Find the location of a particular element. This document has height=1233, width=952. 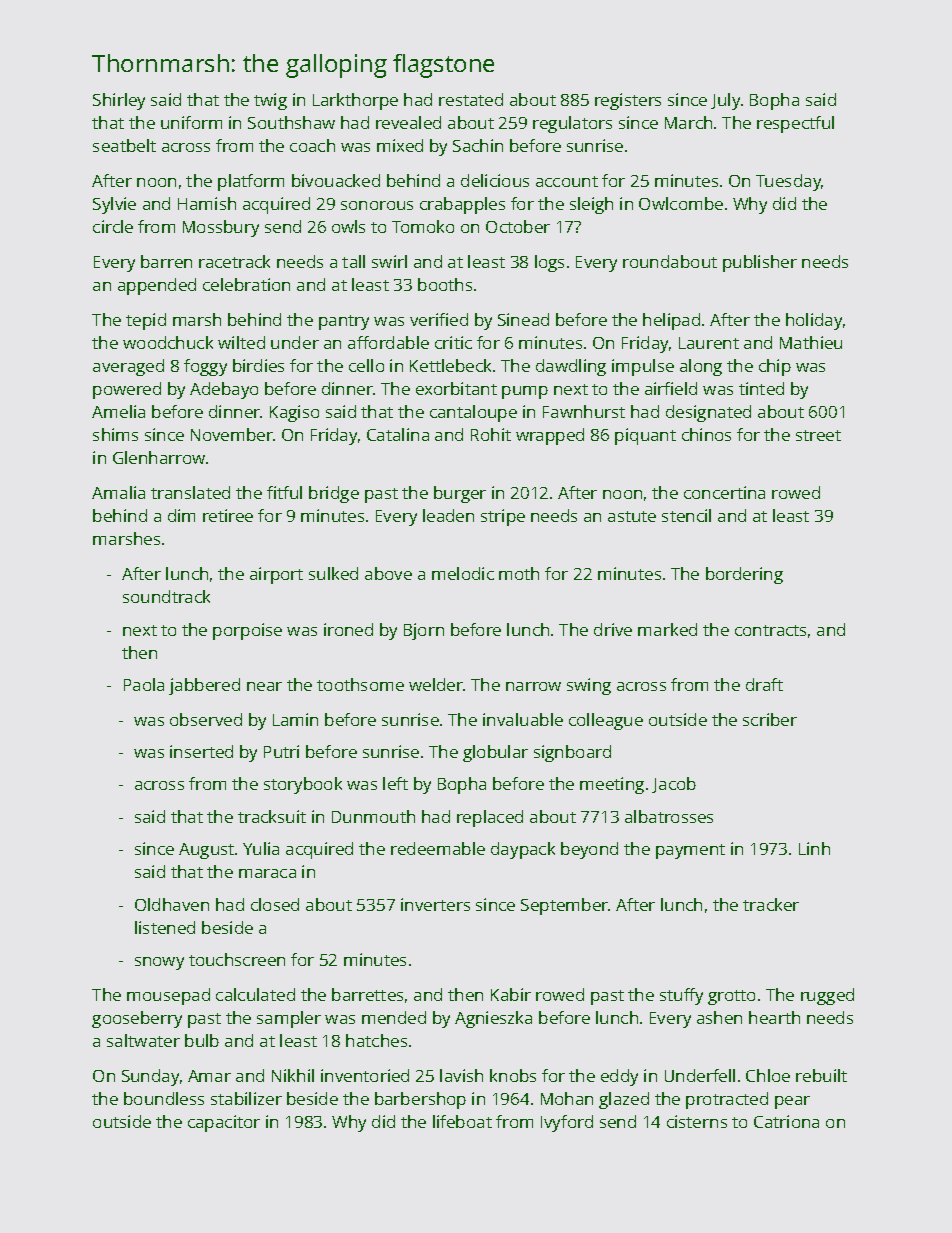

boundless is located at coordinates (164, 1098).
